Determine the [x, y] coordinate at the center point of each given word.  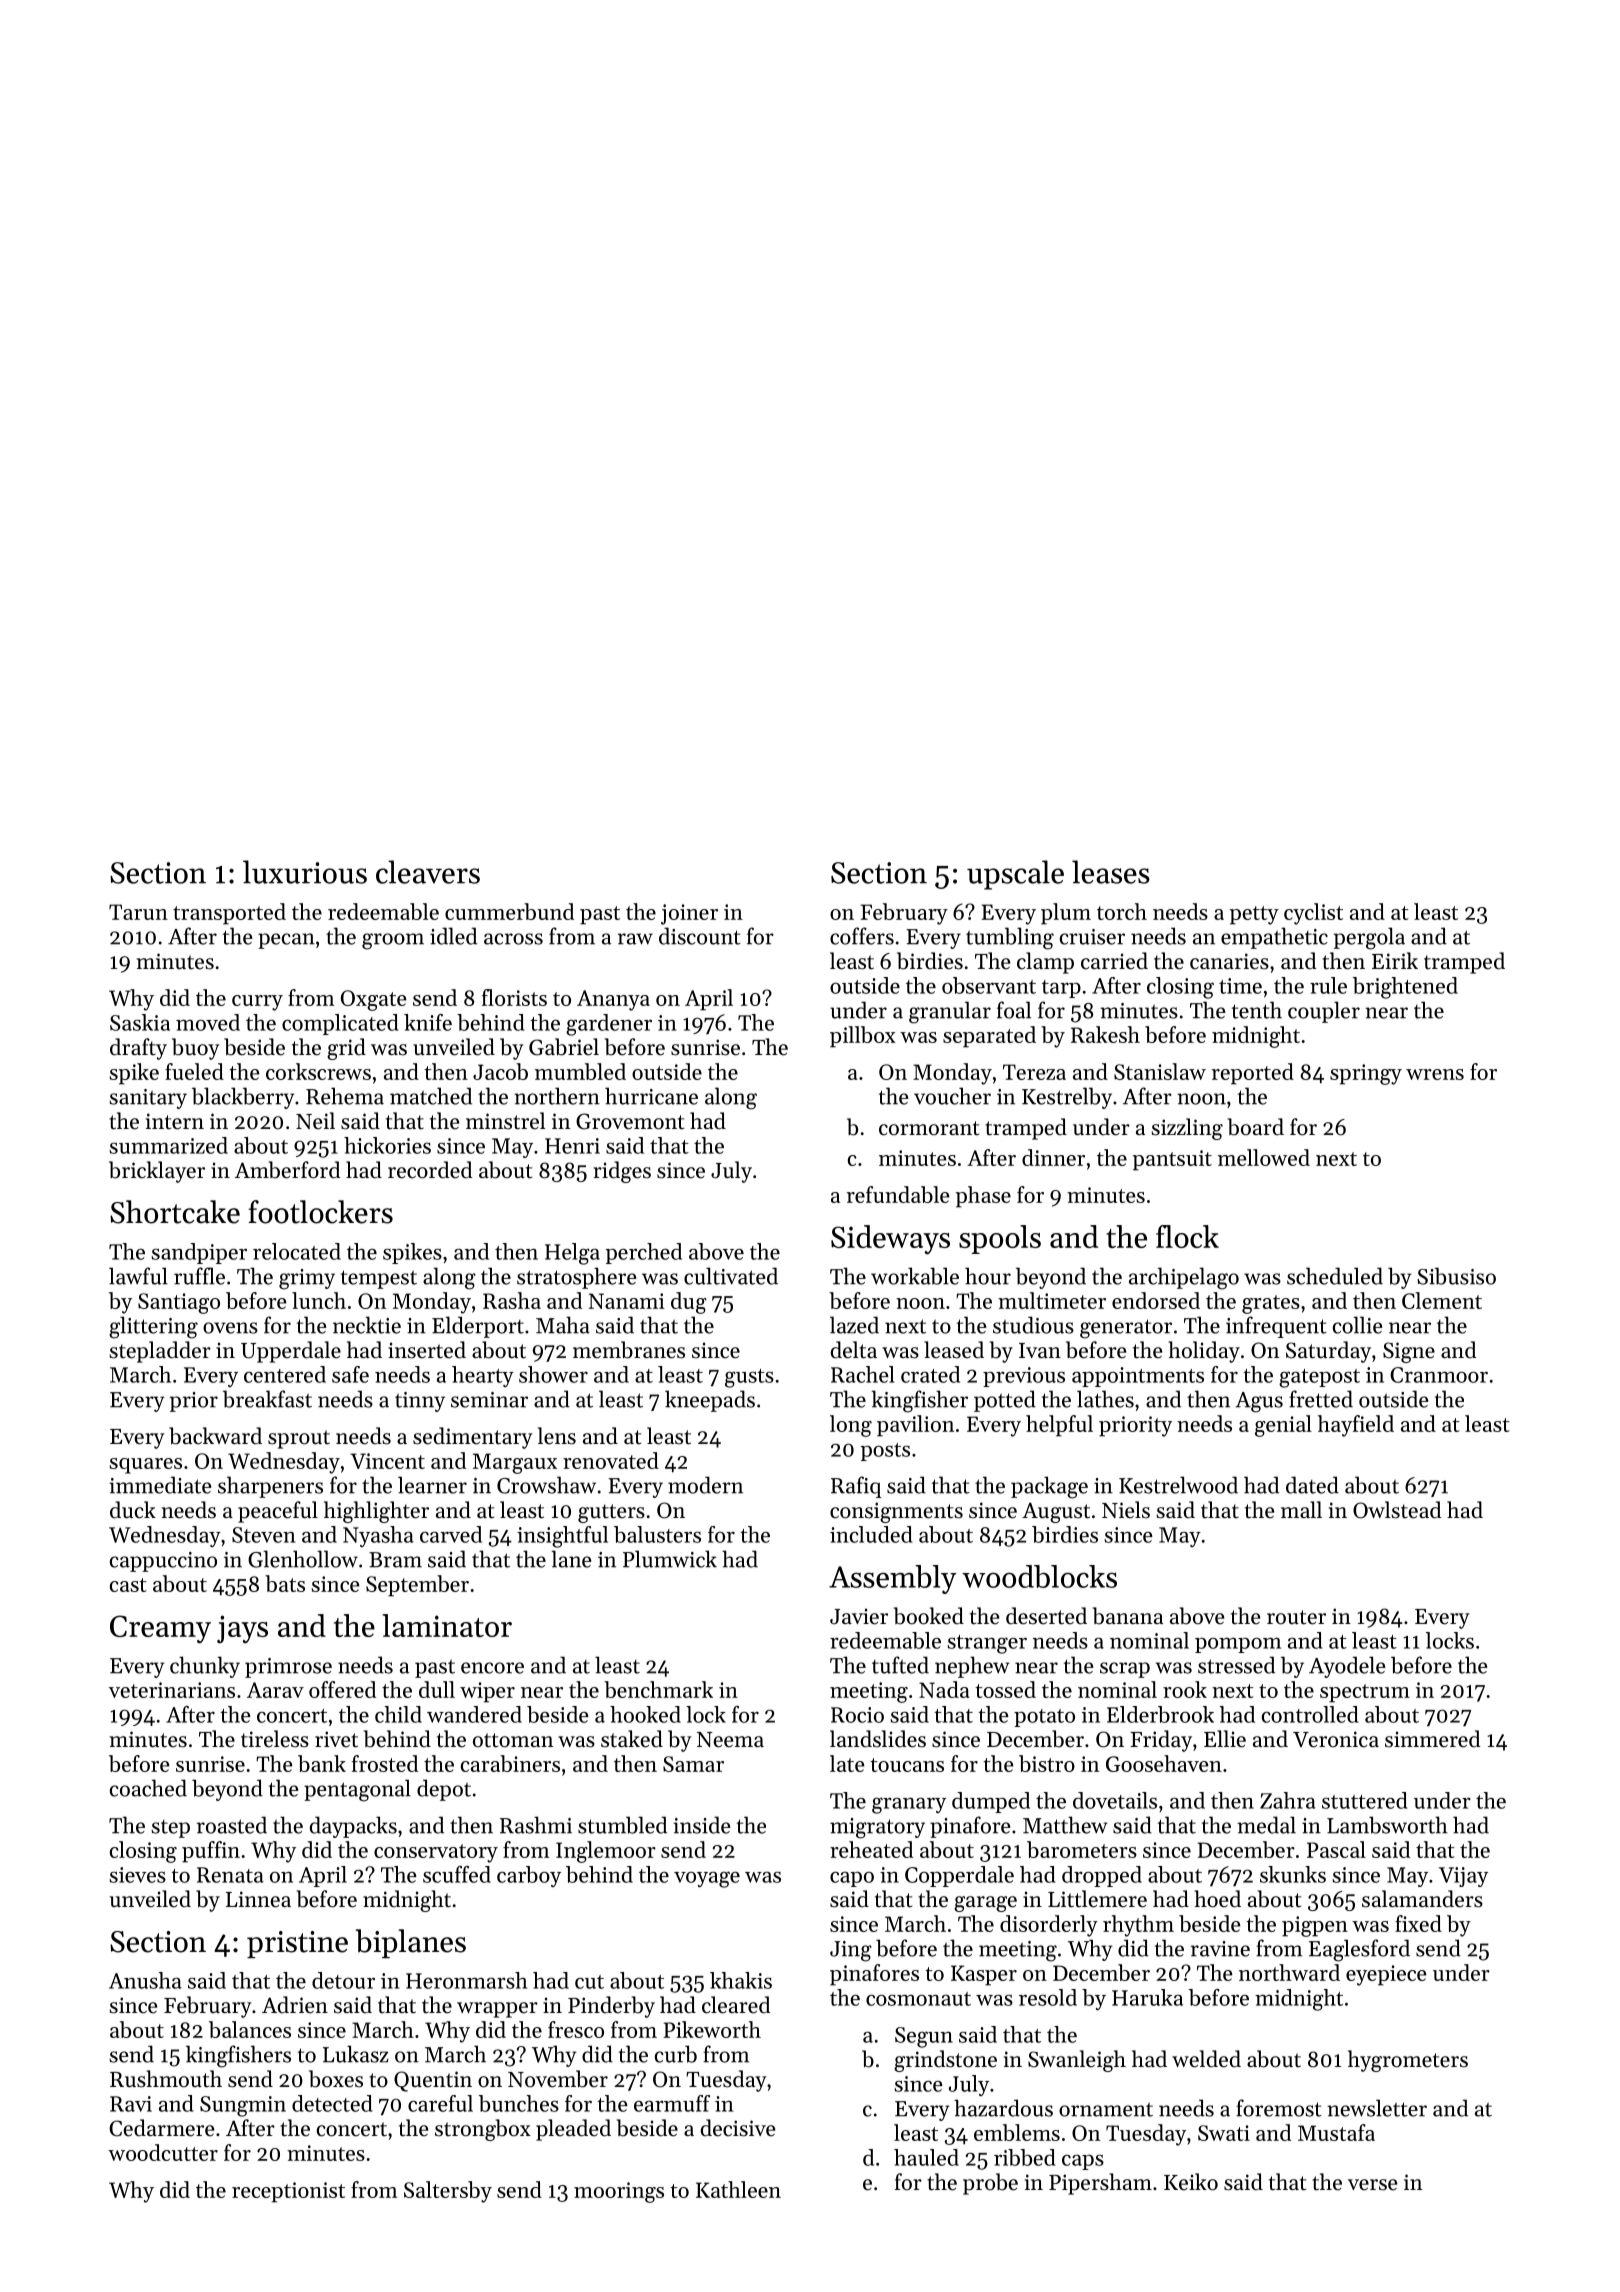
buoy [196, 1049]
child [398, 1714]
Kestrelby [1067, 1098]
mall [1301, 1509]
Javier [859, 1616]
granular [950, 1012]
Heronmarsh [466, 1980]
